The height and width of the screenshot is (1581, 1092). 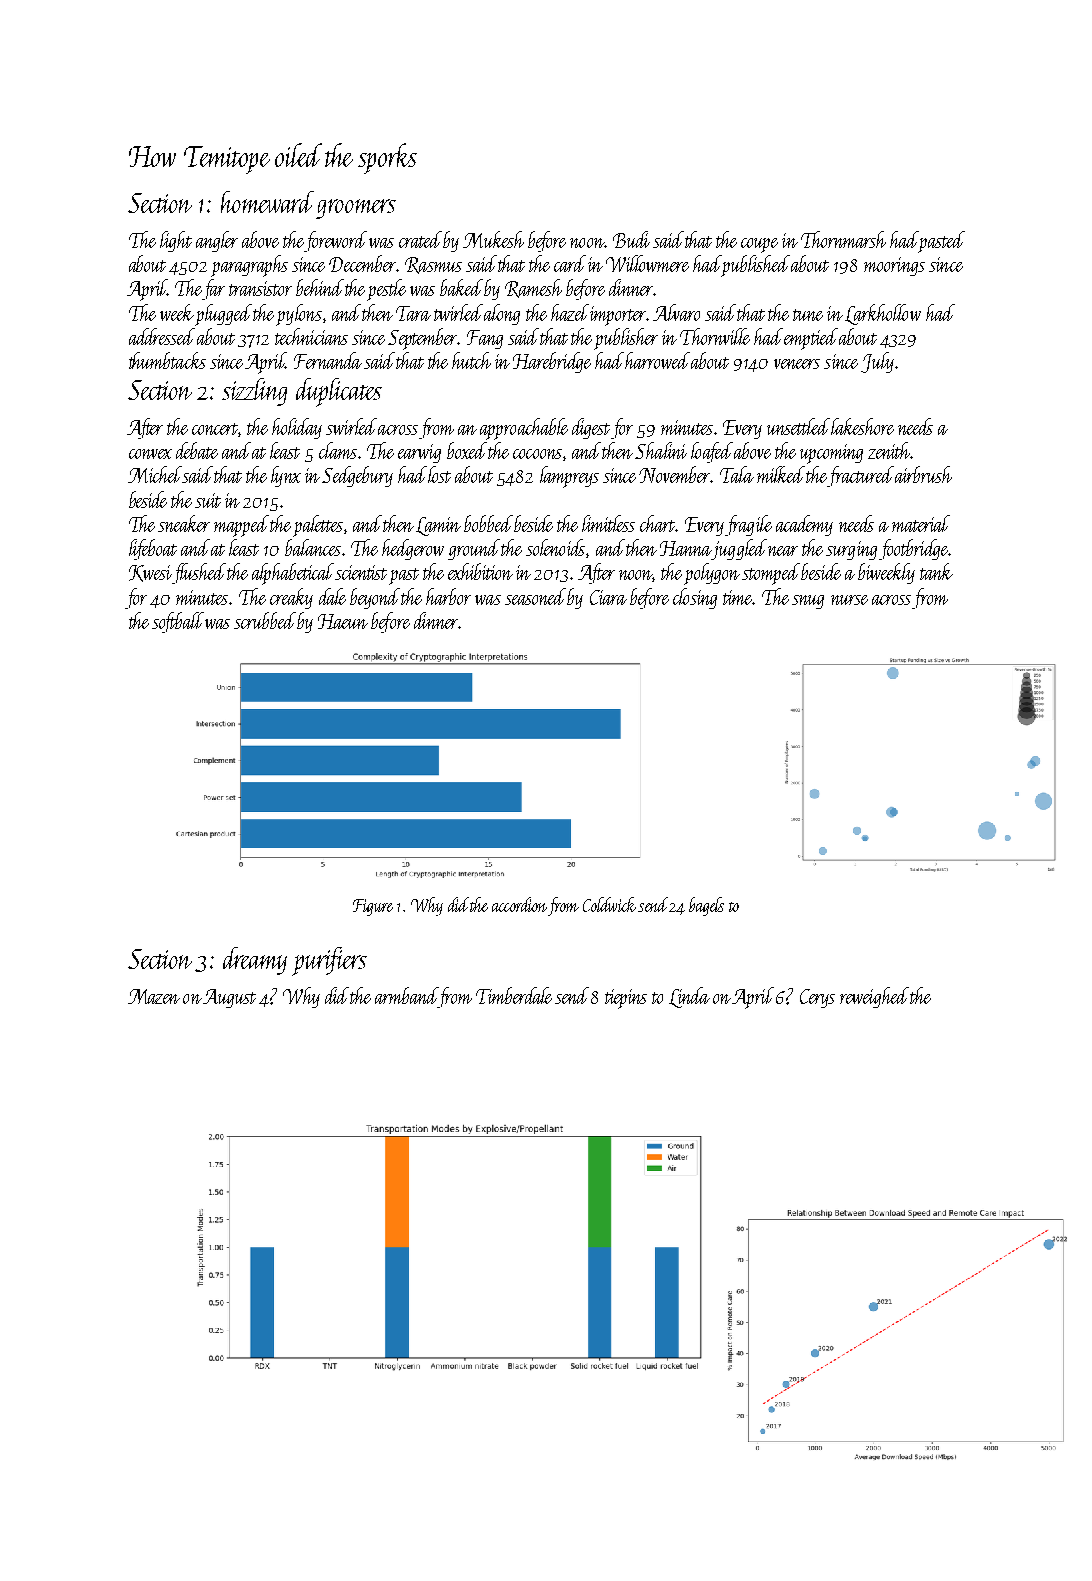 What do you see at coordinates (176, 241) in the screenshot?
I see `light` at bounding box center [176, 241].
